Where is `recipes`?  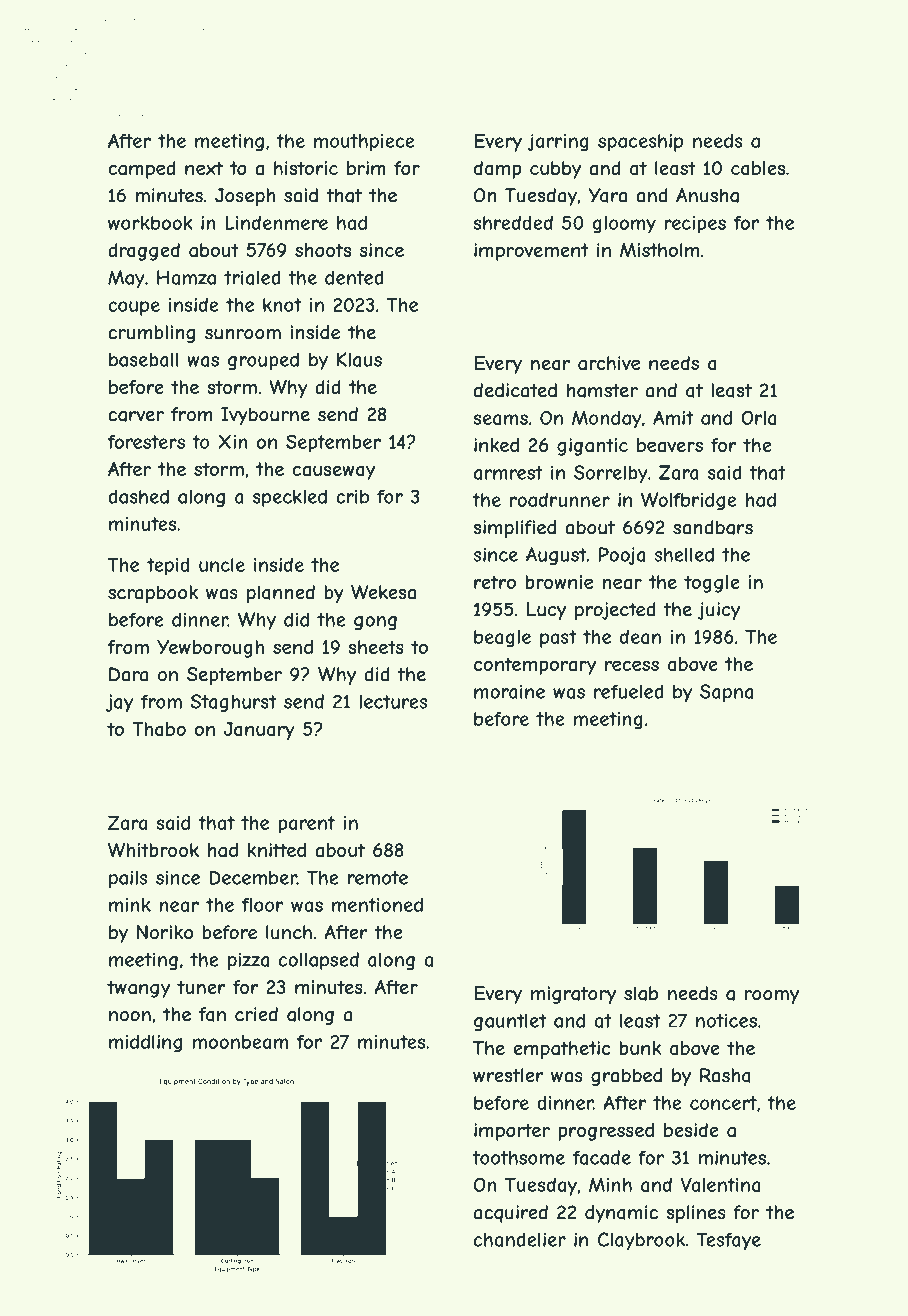 recipes is located at coordinates (695, 225).
